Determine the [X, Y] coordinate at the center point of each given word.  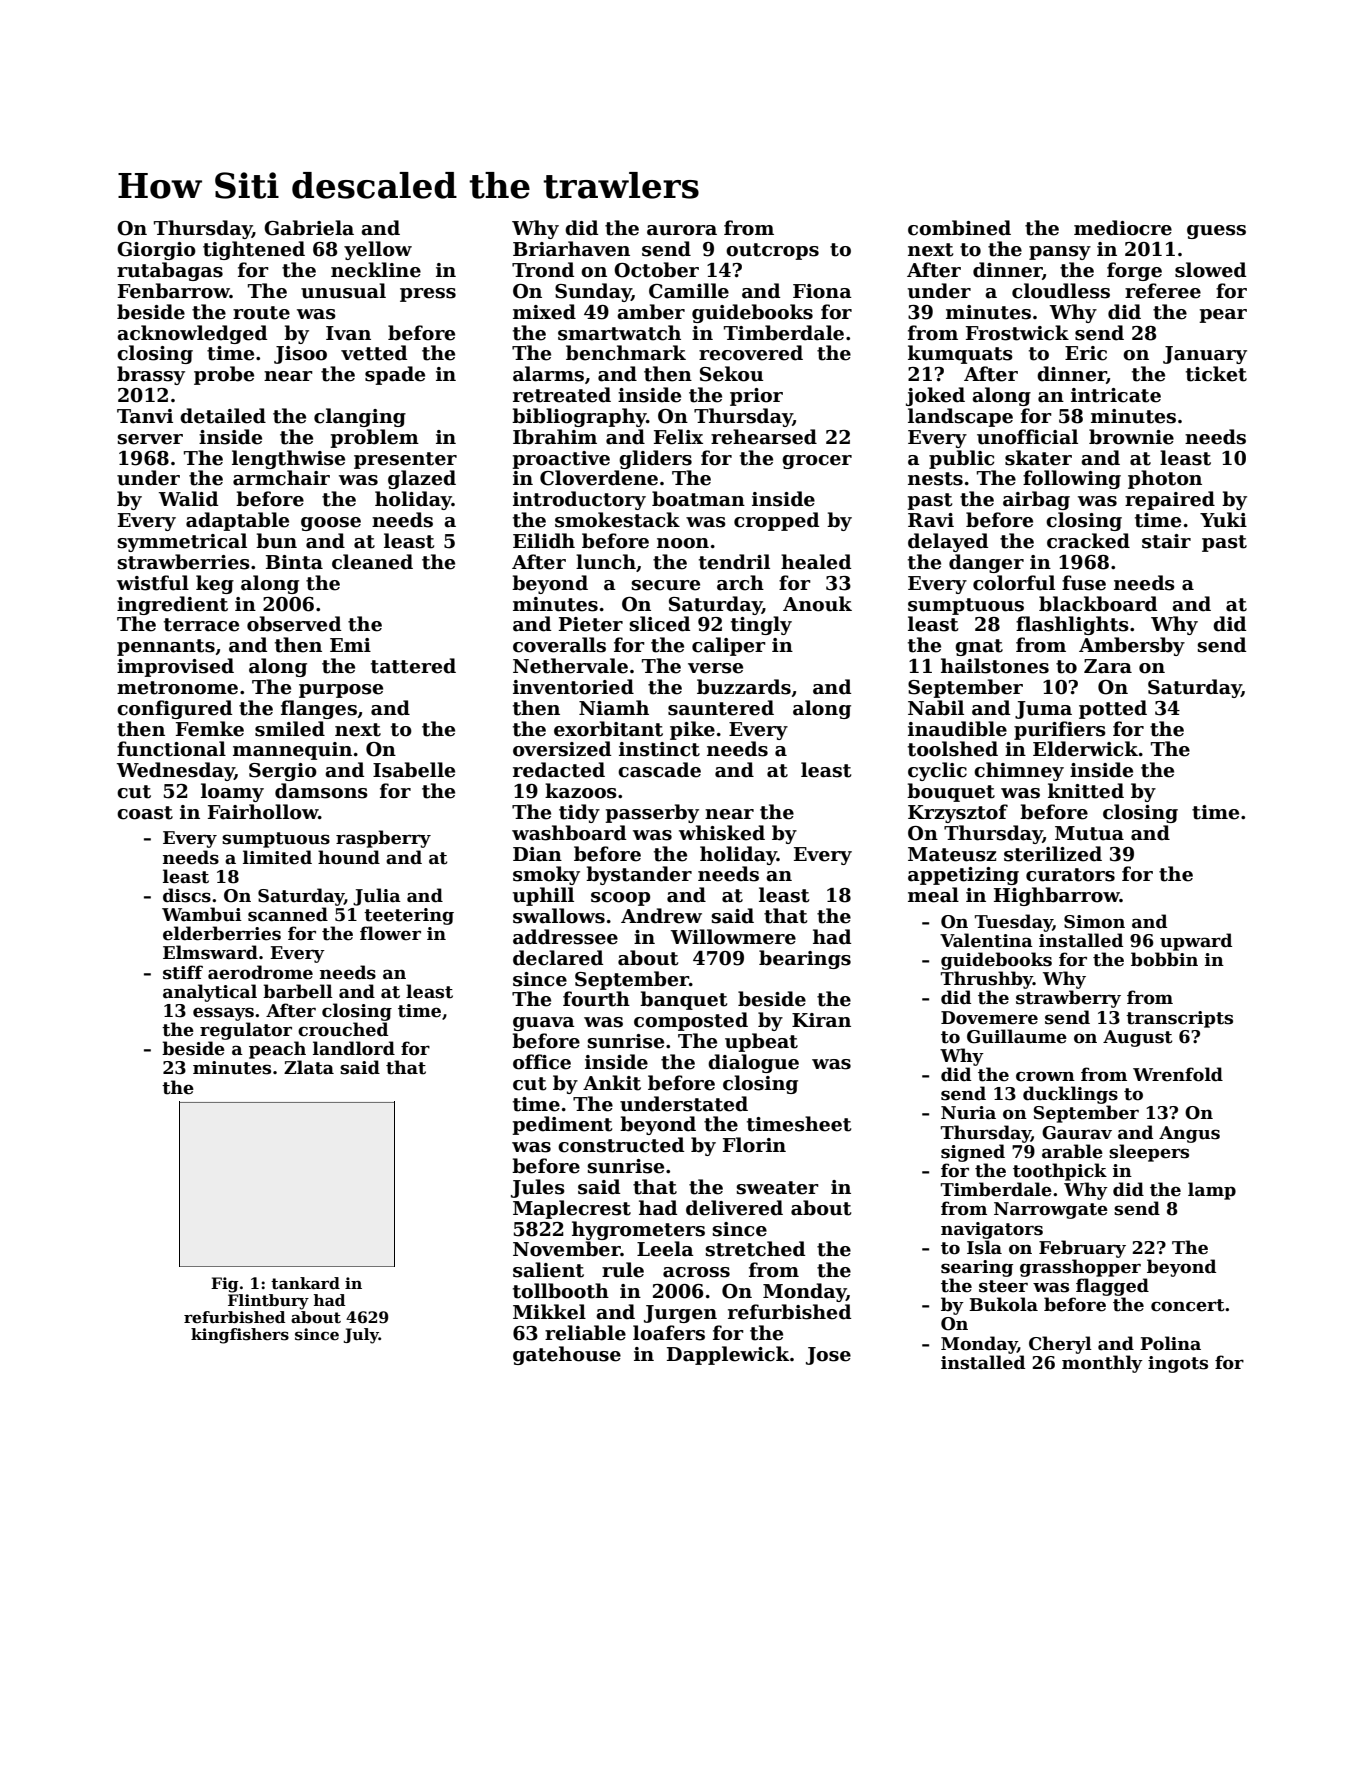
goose [331, 524]
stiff [183, 972]
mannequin [292, 751]
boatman [698, 499]
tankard [305, 1283]
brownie [1131, 437]
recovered [751, 353]
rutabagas [170, 271]
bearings [805, 959]
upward [1196, 942]
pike [692, 730]
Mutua [1089, 833]
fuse [1084, 583]
